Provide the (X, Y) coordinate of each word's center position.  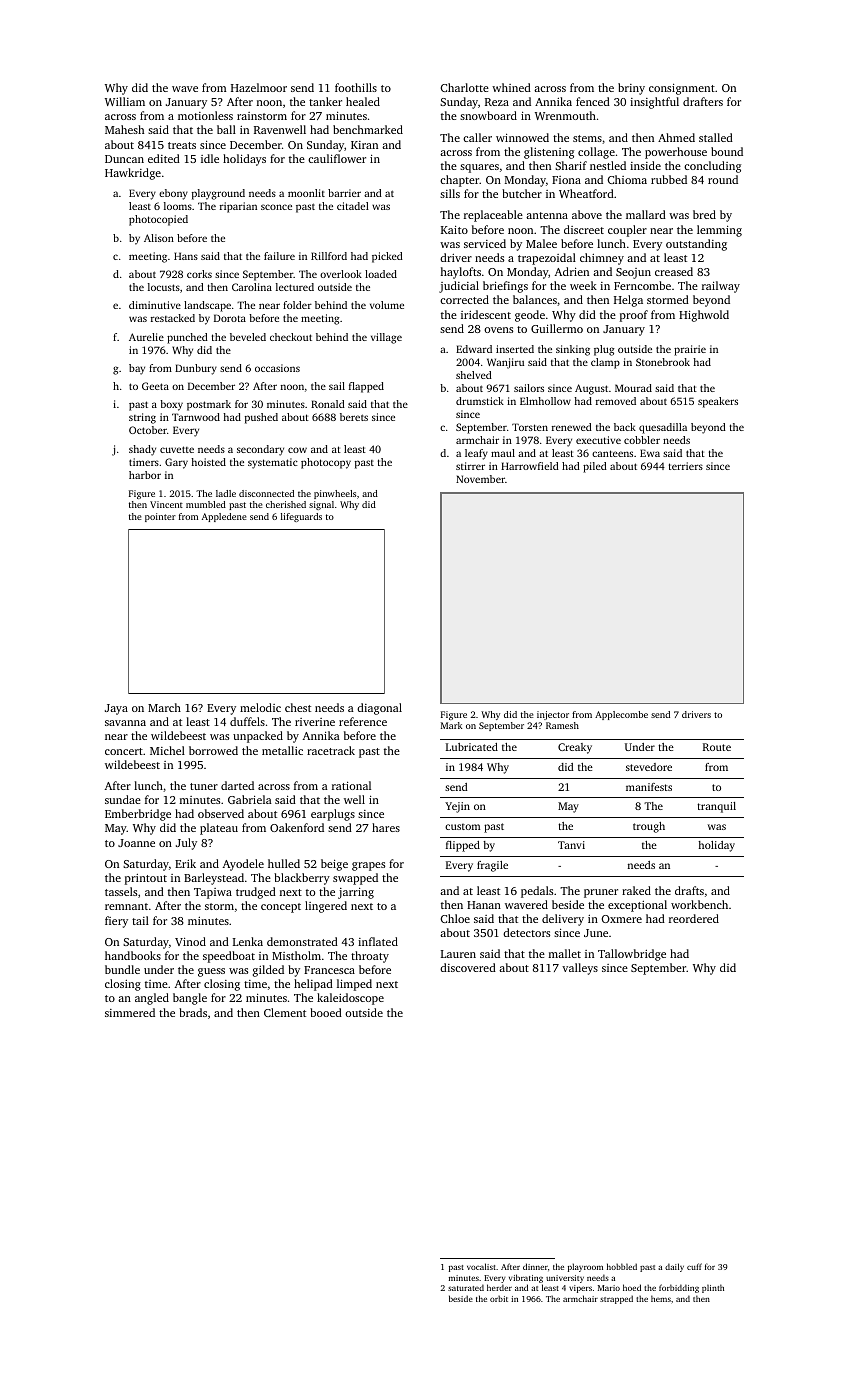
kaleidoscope (350, 999)
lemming (719, 231)
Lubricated (472, 747)
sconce (276, 207)
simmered (130, 1012)
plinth (713, 1288)
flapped (366, 387)
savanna (125, 723)
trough (649, 827)
